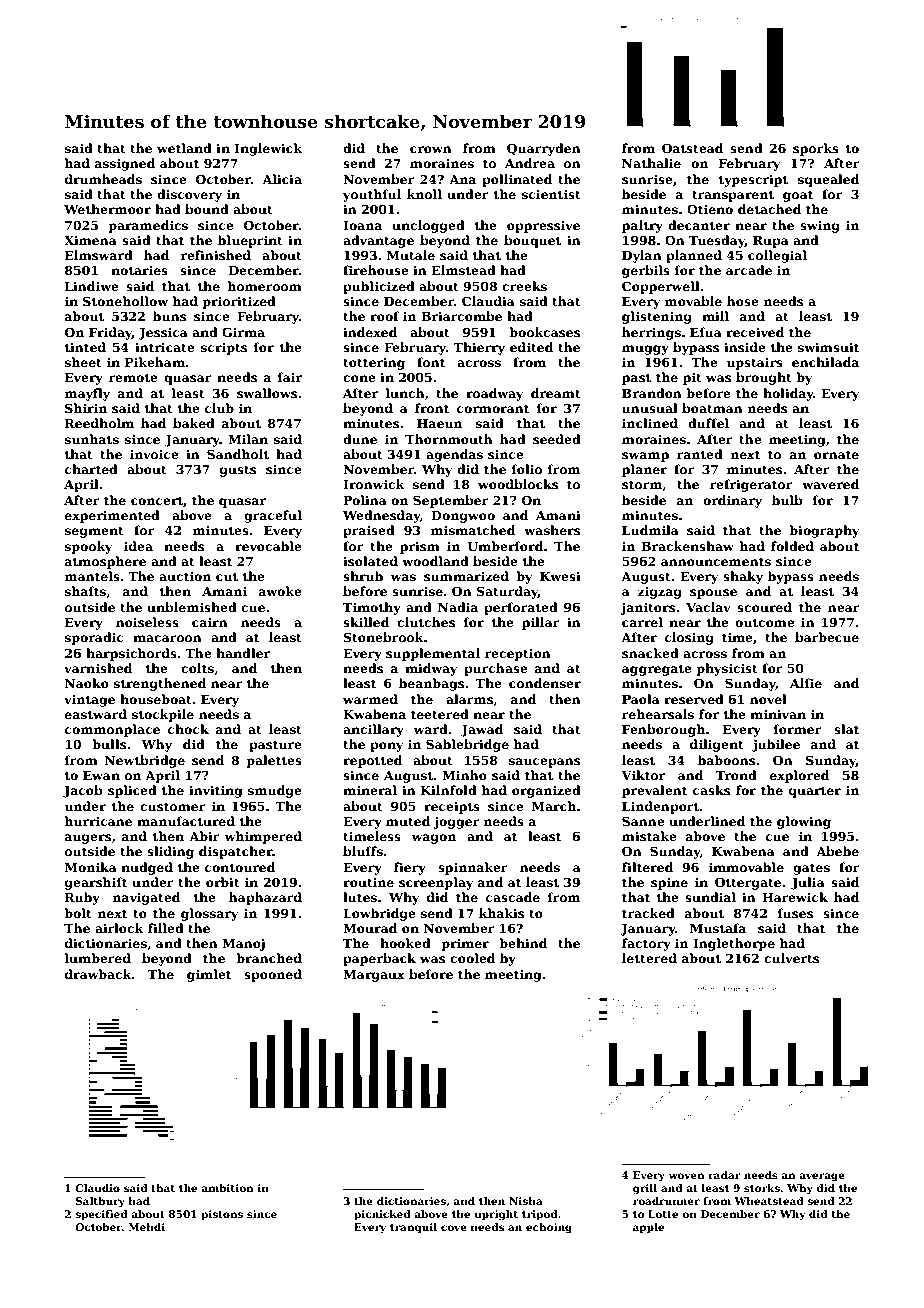  Describe the element at coordinates (374, 484) in the screenshot. I see `Ironwick` at that location.
